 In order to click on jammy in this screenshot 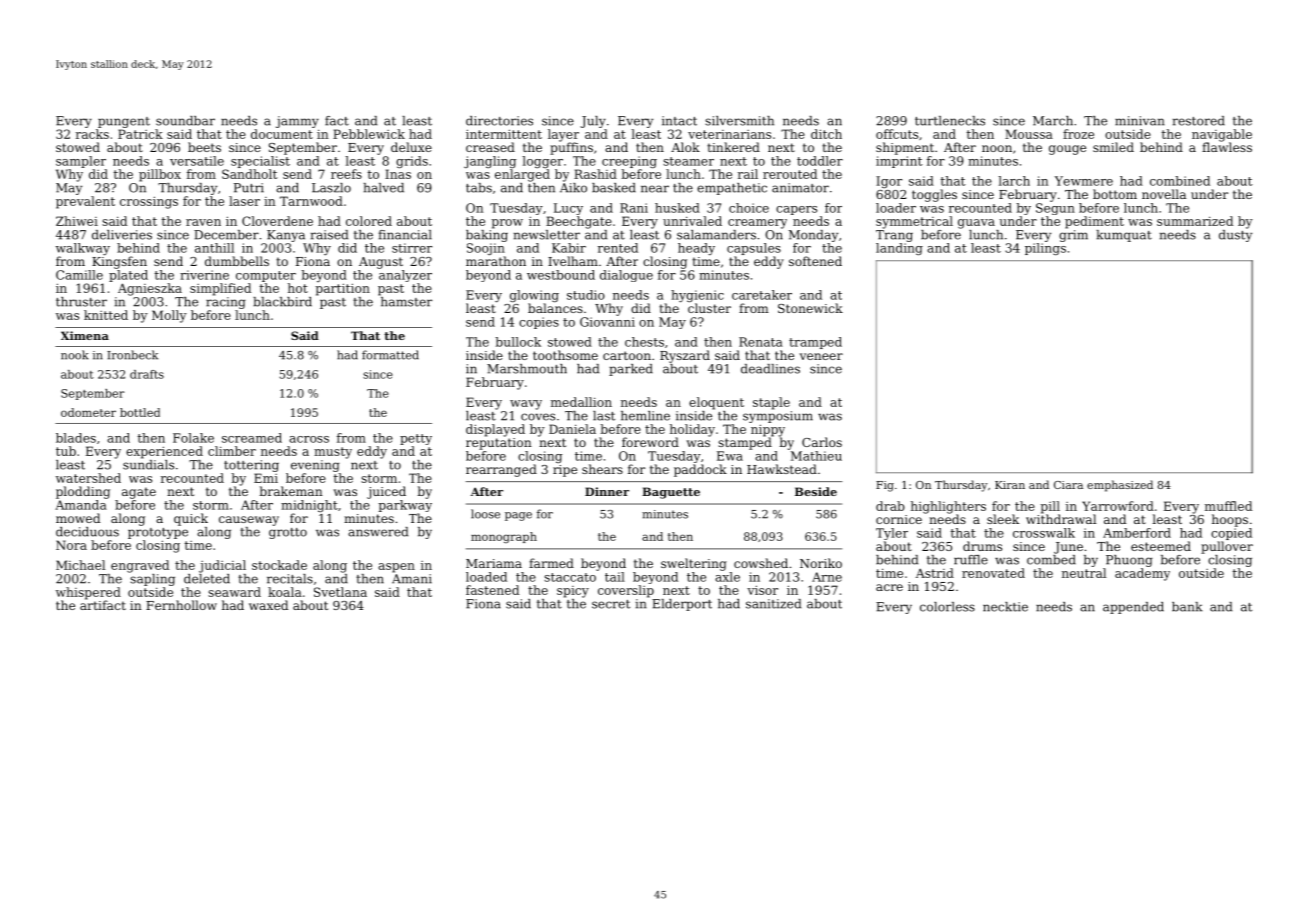, I will do `click(297, 122)`.
